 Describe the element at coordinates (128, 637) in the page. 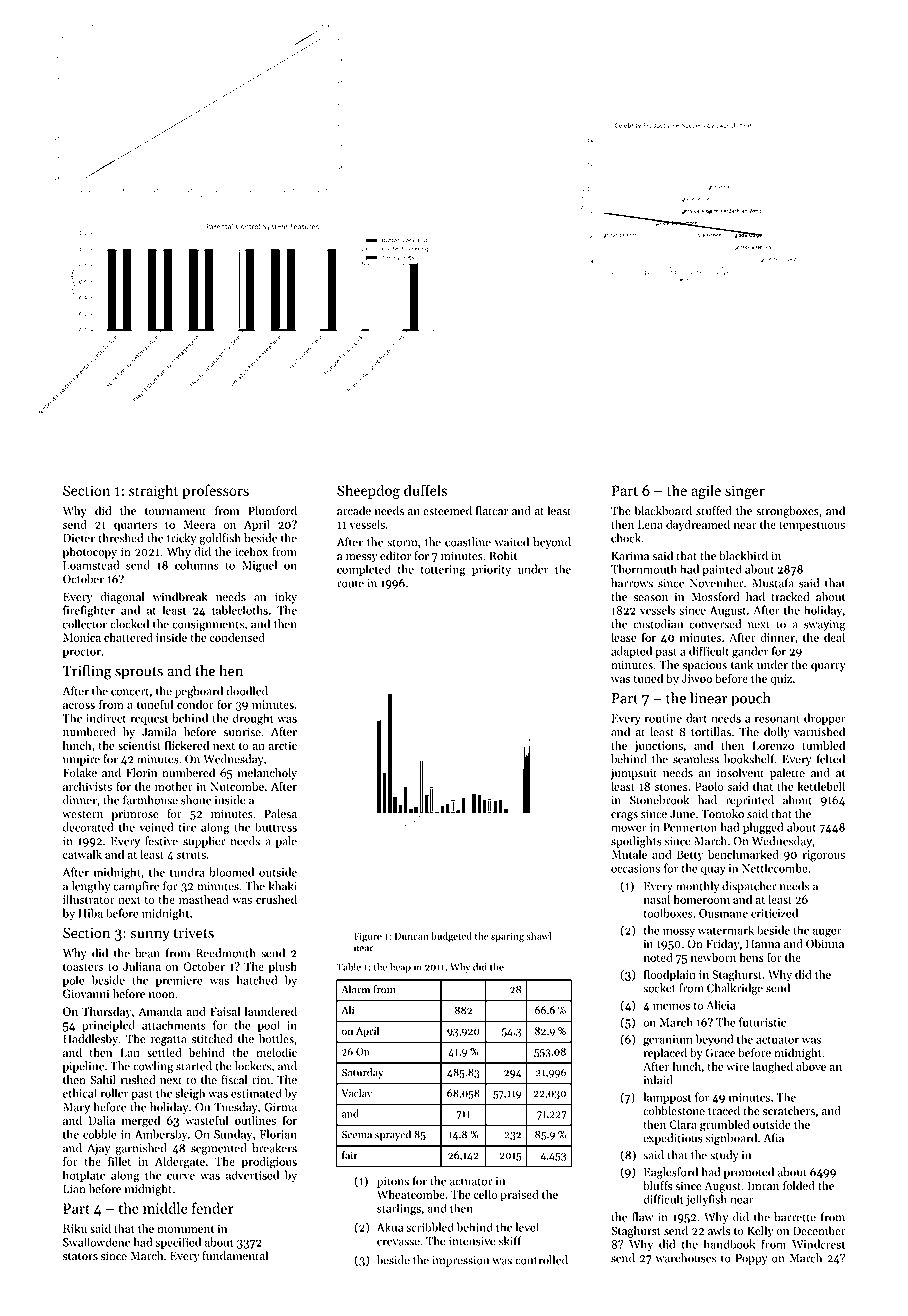

I see `chattered` at that location.
